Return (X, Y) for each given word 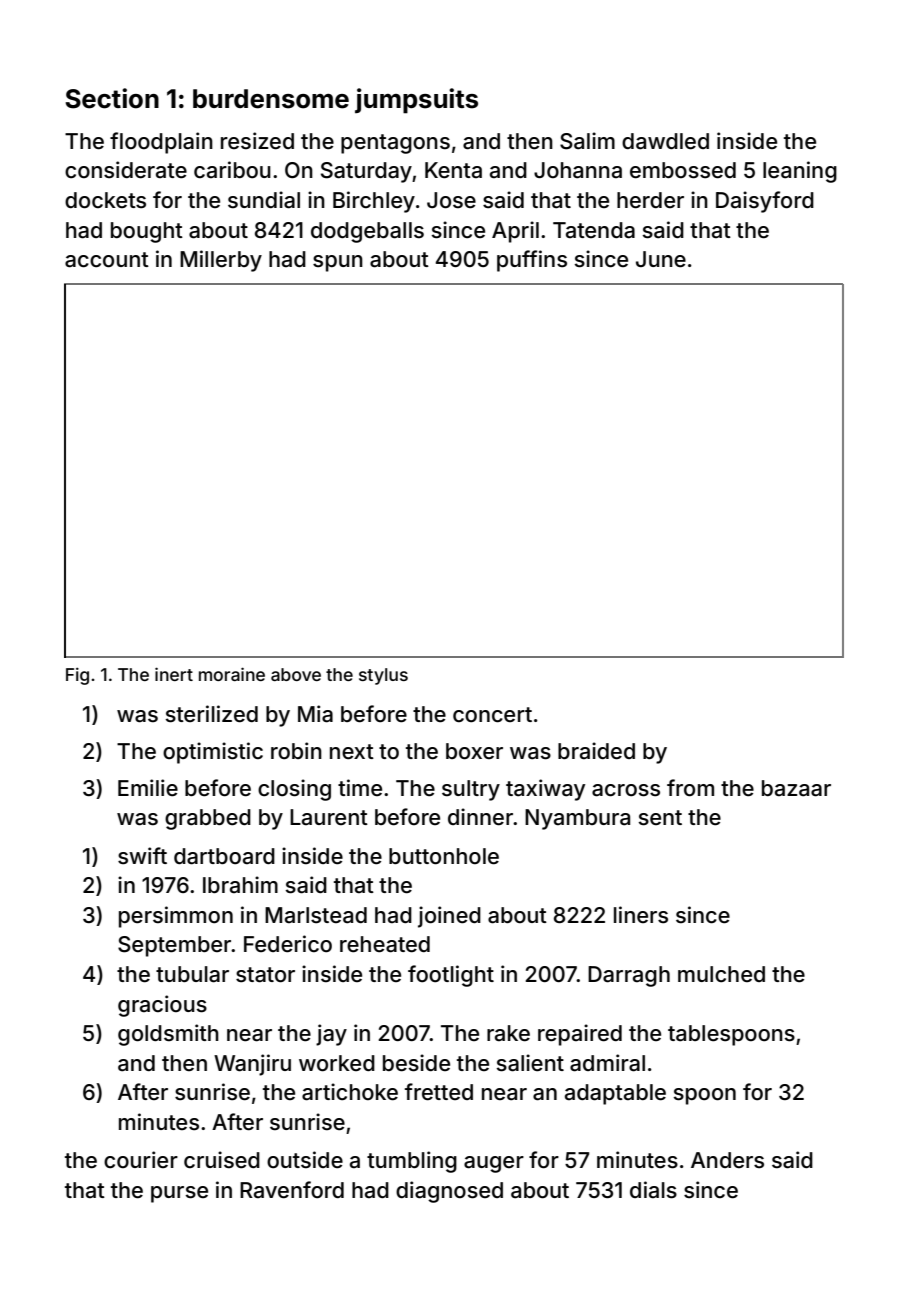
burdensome (271, 99)
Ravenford (292, 1190)
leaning (800, 172)
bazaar (796, 788)
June (661, 259)
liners (641, 915)
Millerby (221, 261)
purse (179, 1194)
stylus (383, 676)
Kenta (453, 170)
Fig (77, 676)
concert (492, 715)
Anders (727, 1160)
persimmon (176, 917)
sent (660, 818)
